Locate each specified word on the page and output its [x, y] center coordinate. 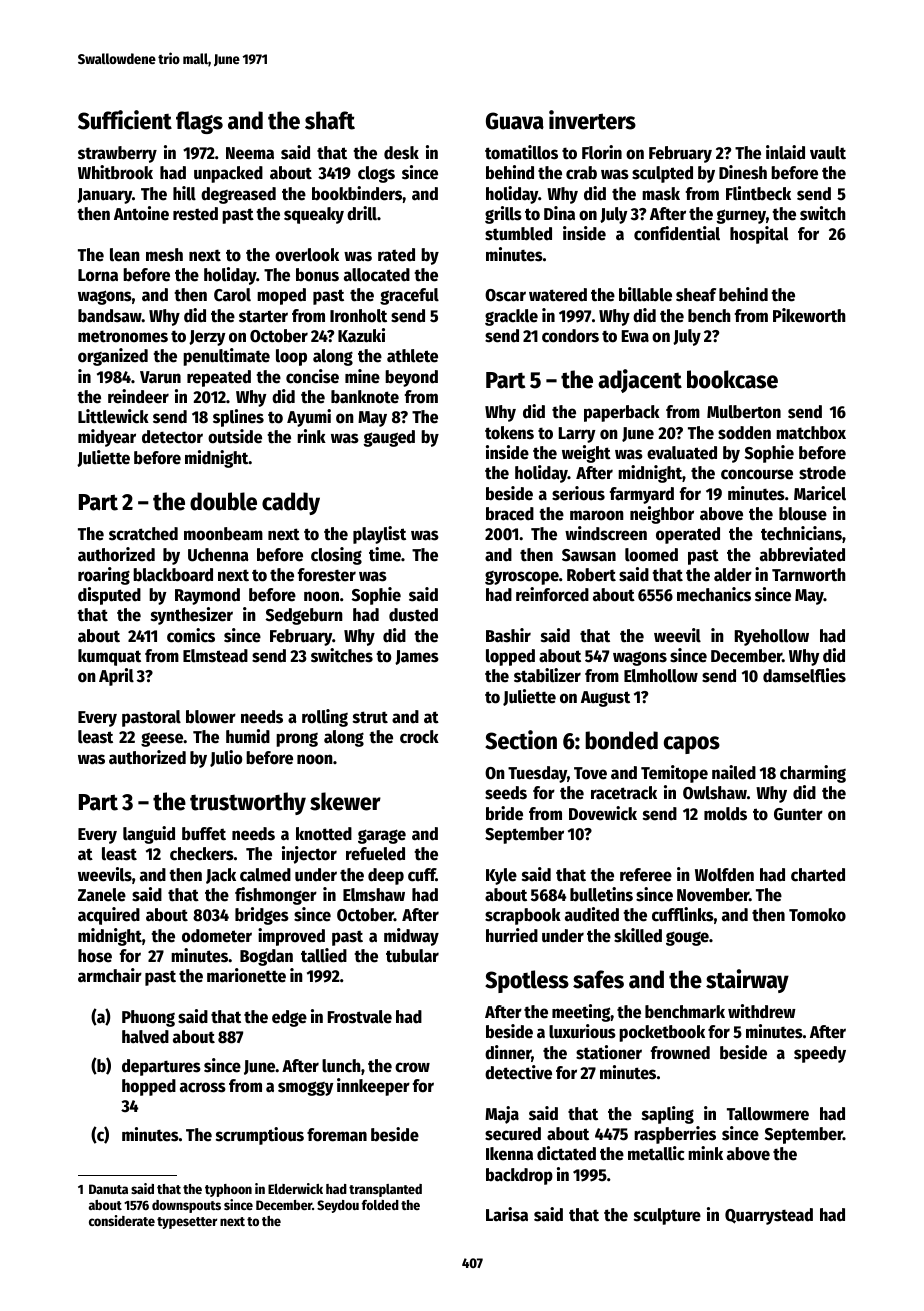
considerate [122, 1220]
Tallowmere [768, 1114]
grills [503, 215]
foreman [337, 1135]
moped [281, 296]
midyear [107, 438]
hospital [759, 235]
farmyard [642, 495]
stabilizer [547, 675]
